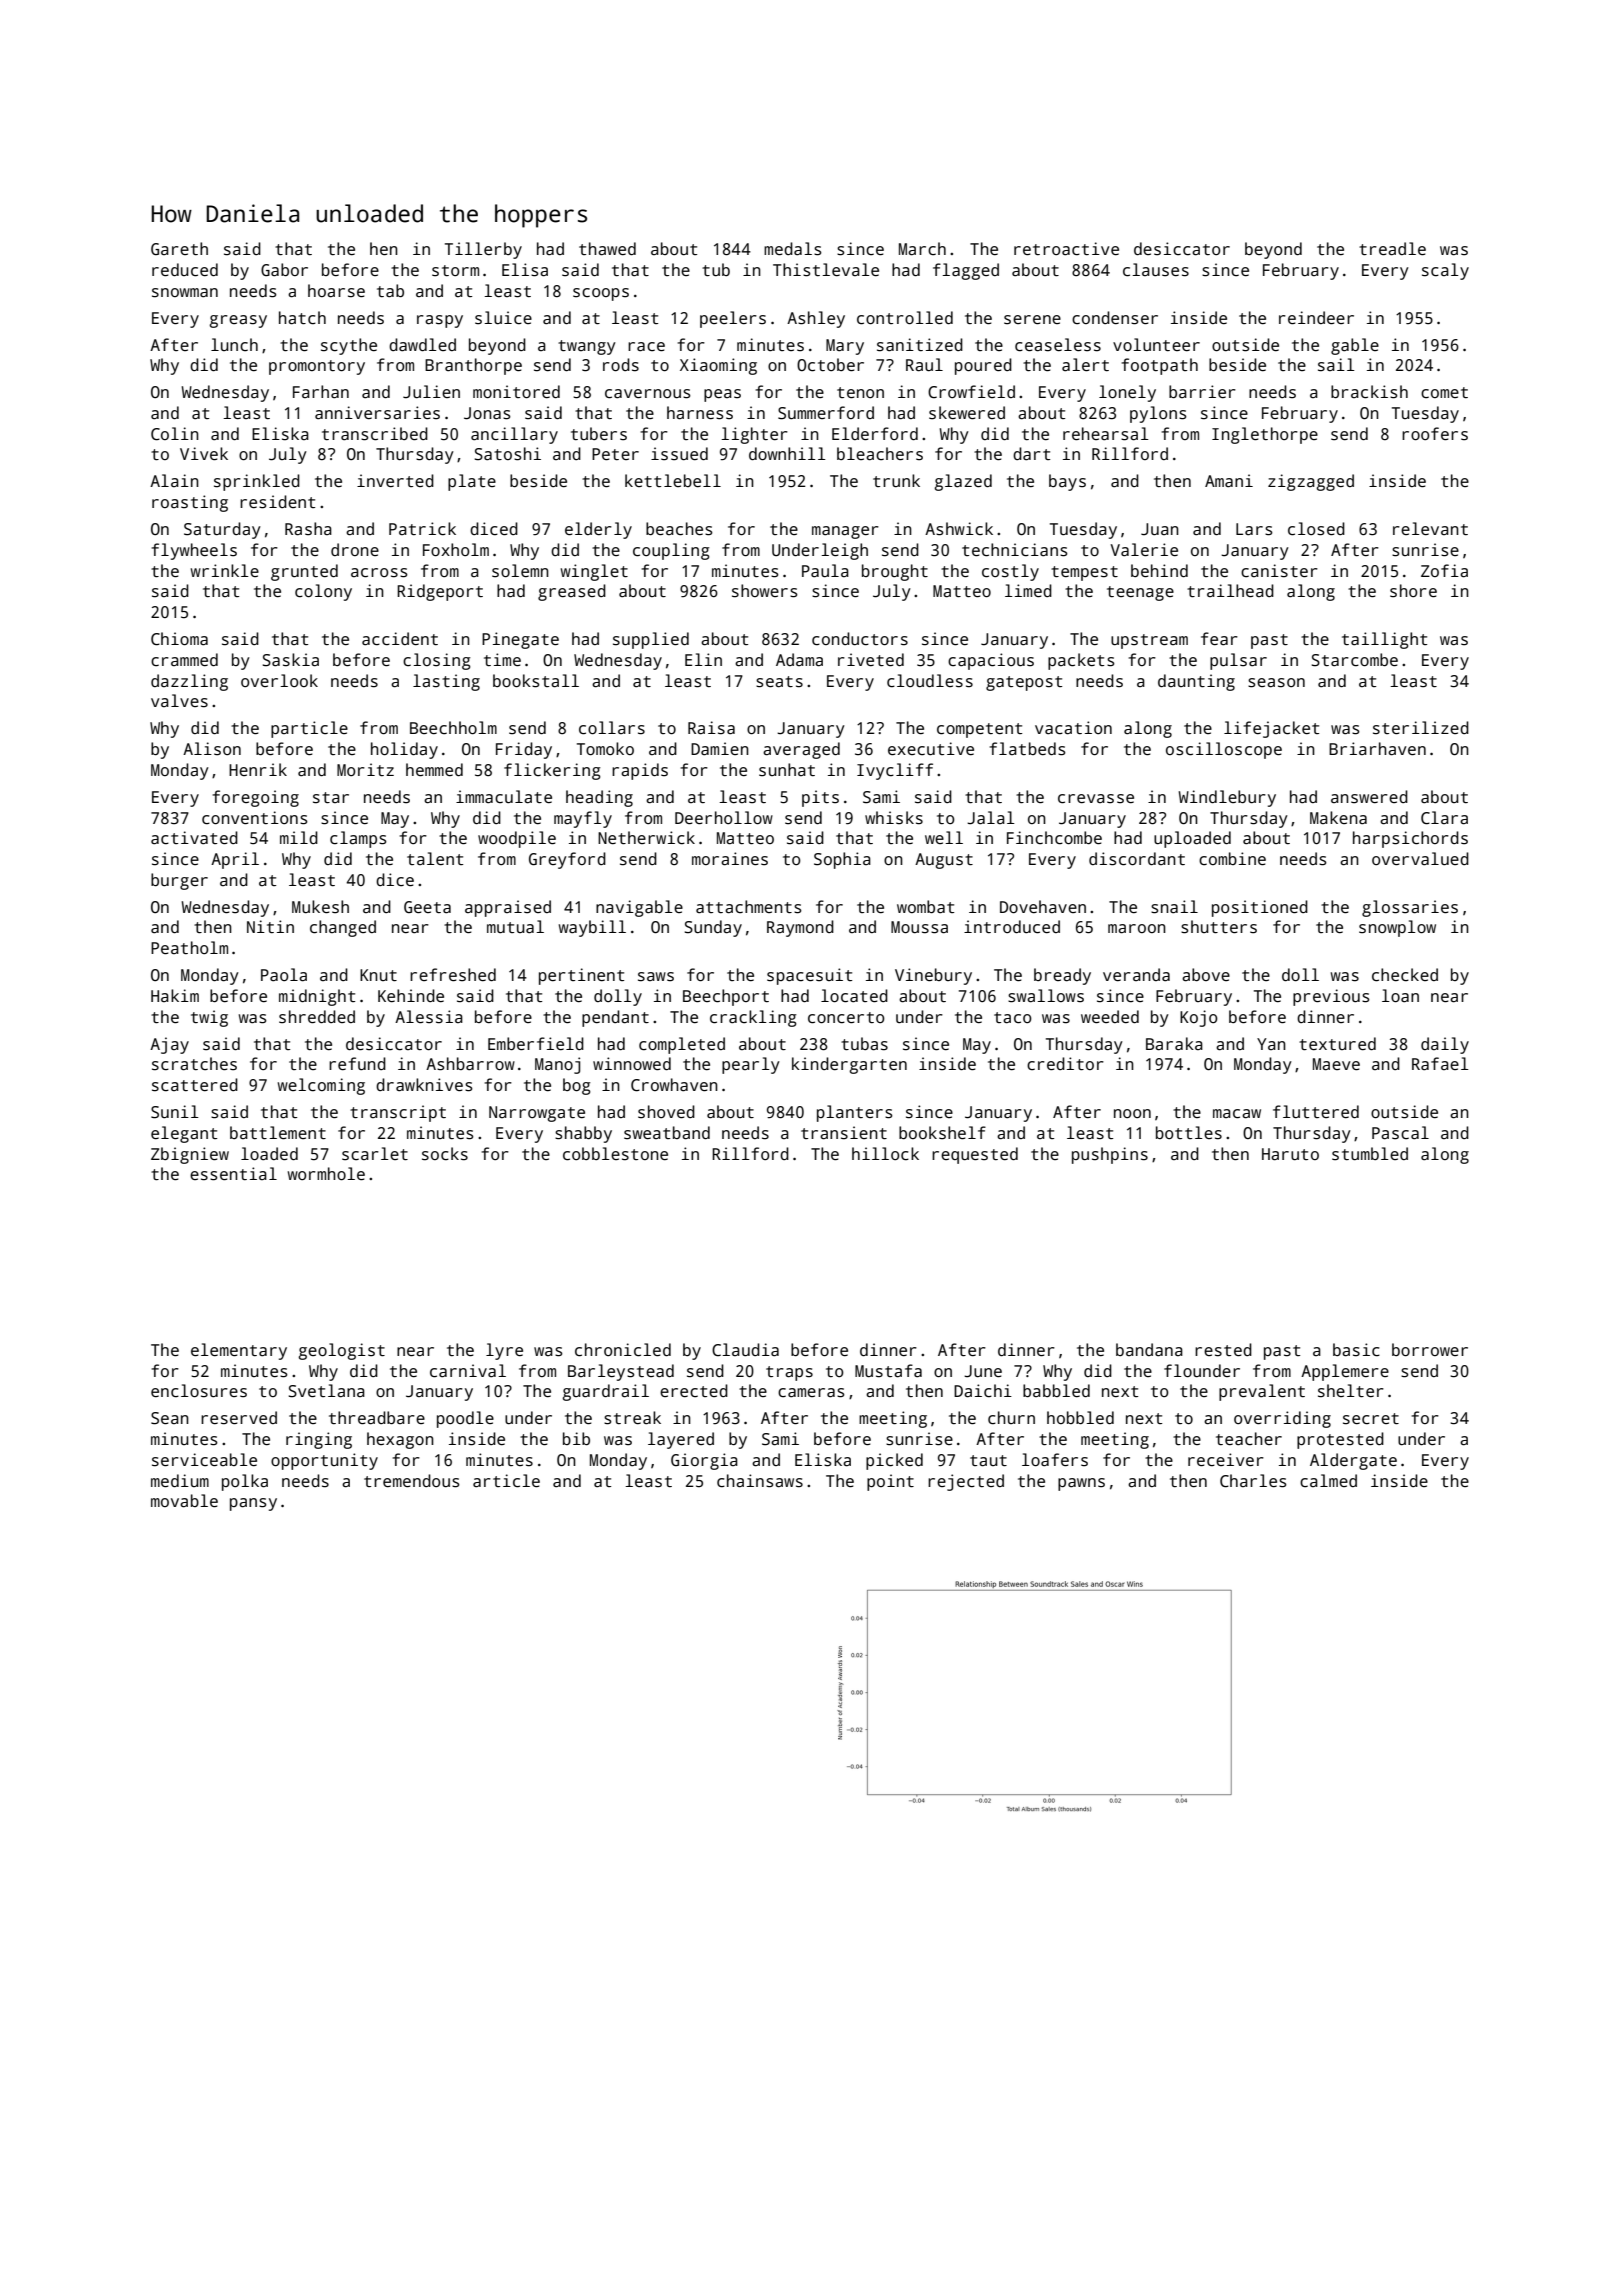 Image resolution: width=1620 pixels, height=2292 pixels. I want to click on condenser, so click(1115, 318).
